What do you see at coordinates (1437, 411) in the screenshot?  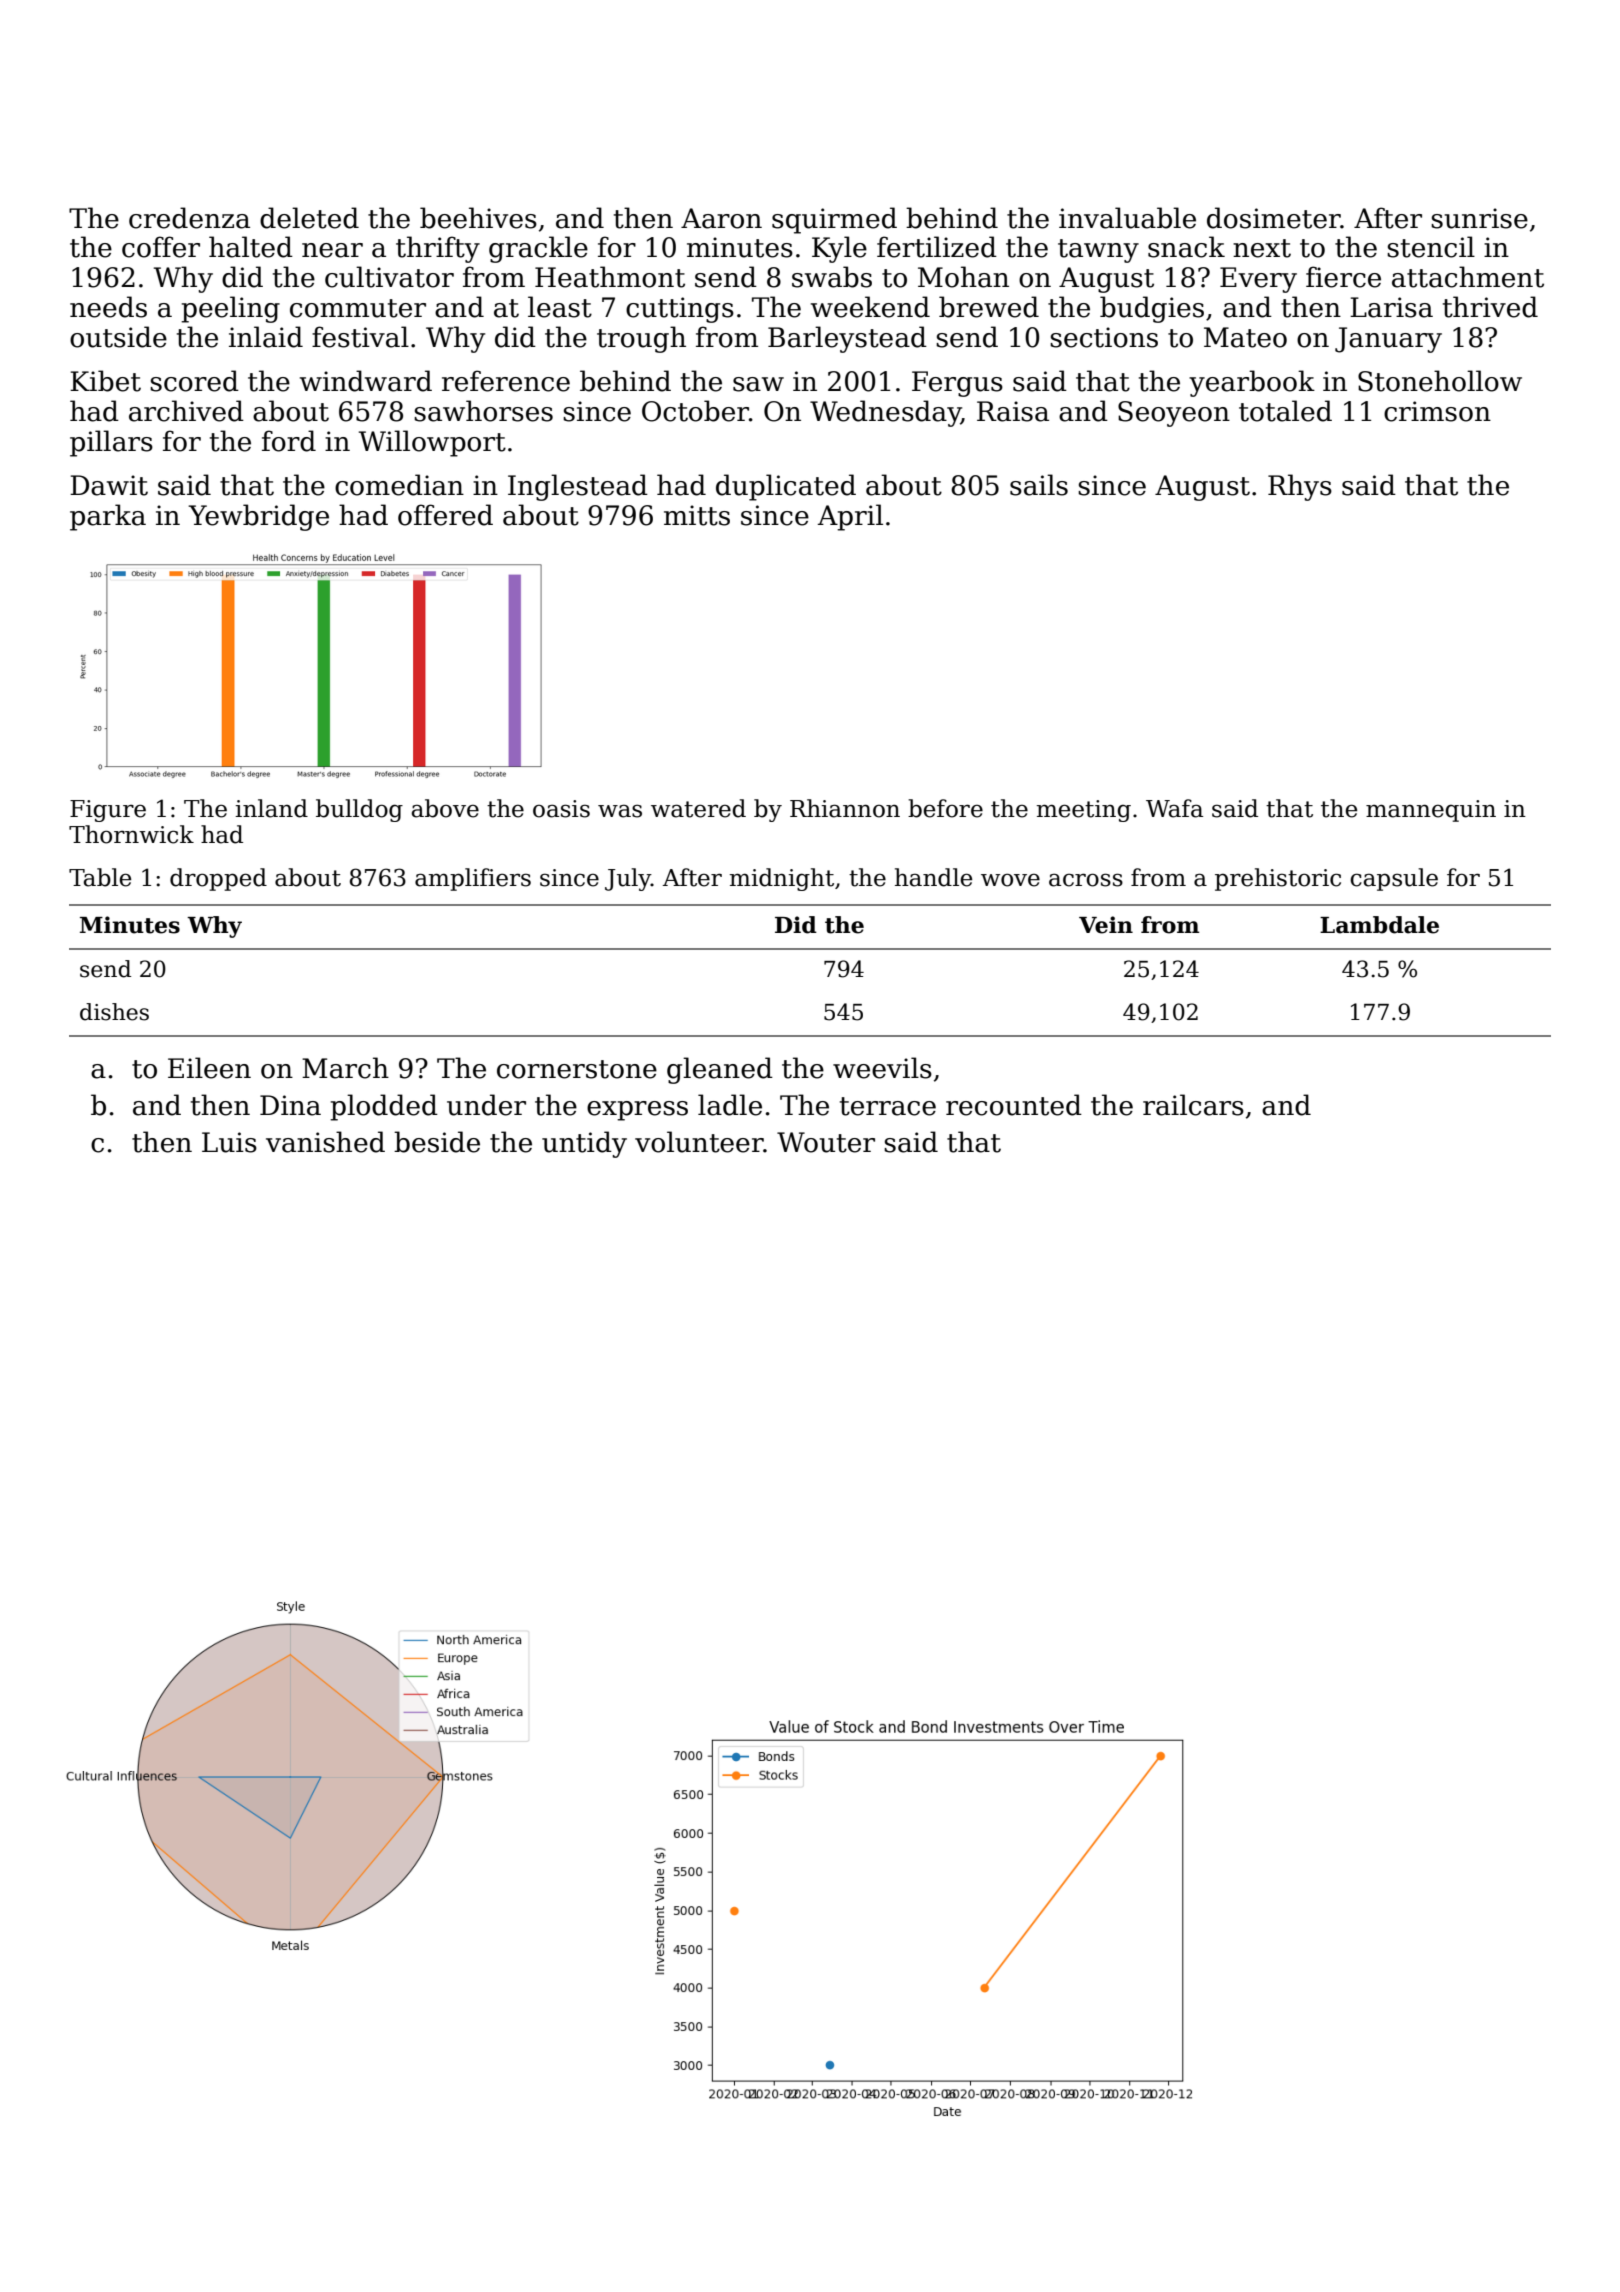 I see `crimson` at bounding box center [1437, 411].
